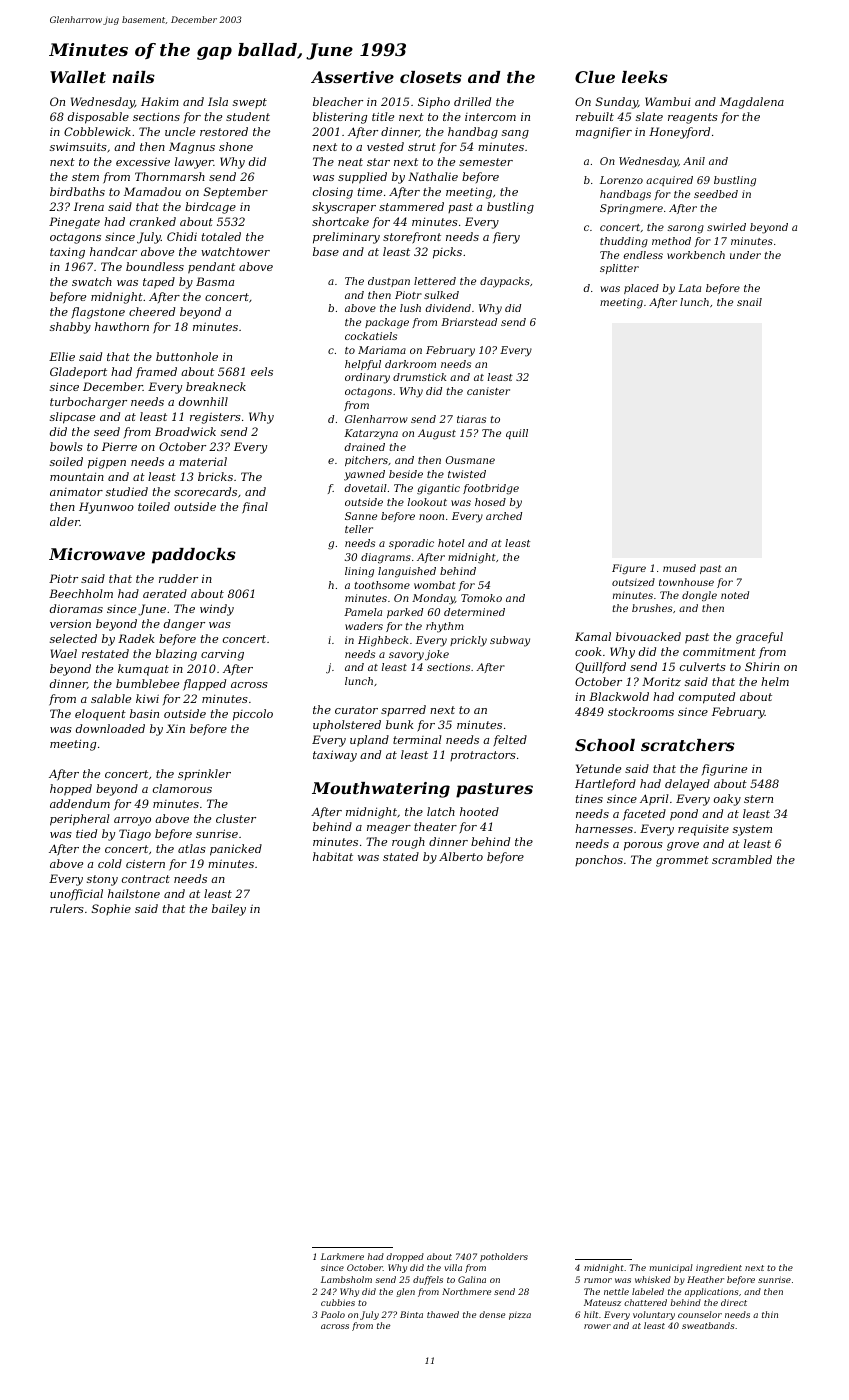  What do you see at coordinates (619, 696) in the document?
I see `Blackwold` at bounding box center [619, 696].
